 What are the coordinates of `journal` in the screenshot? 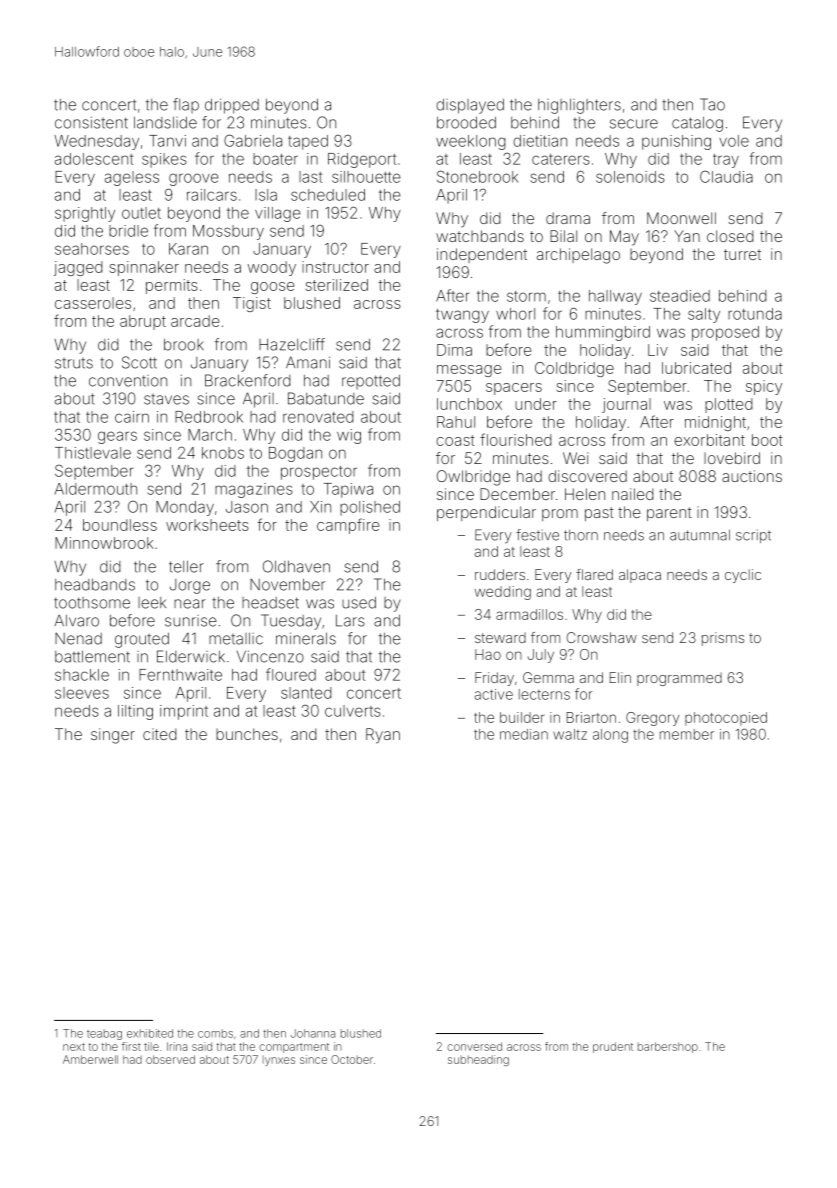 It's located at (626, 405).
